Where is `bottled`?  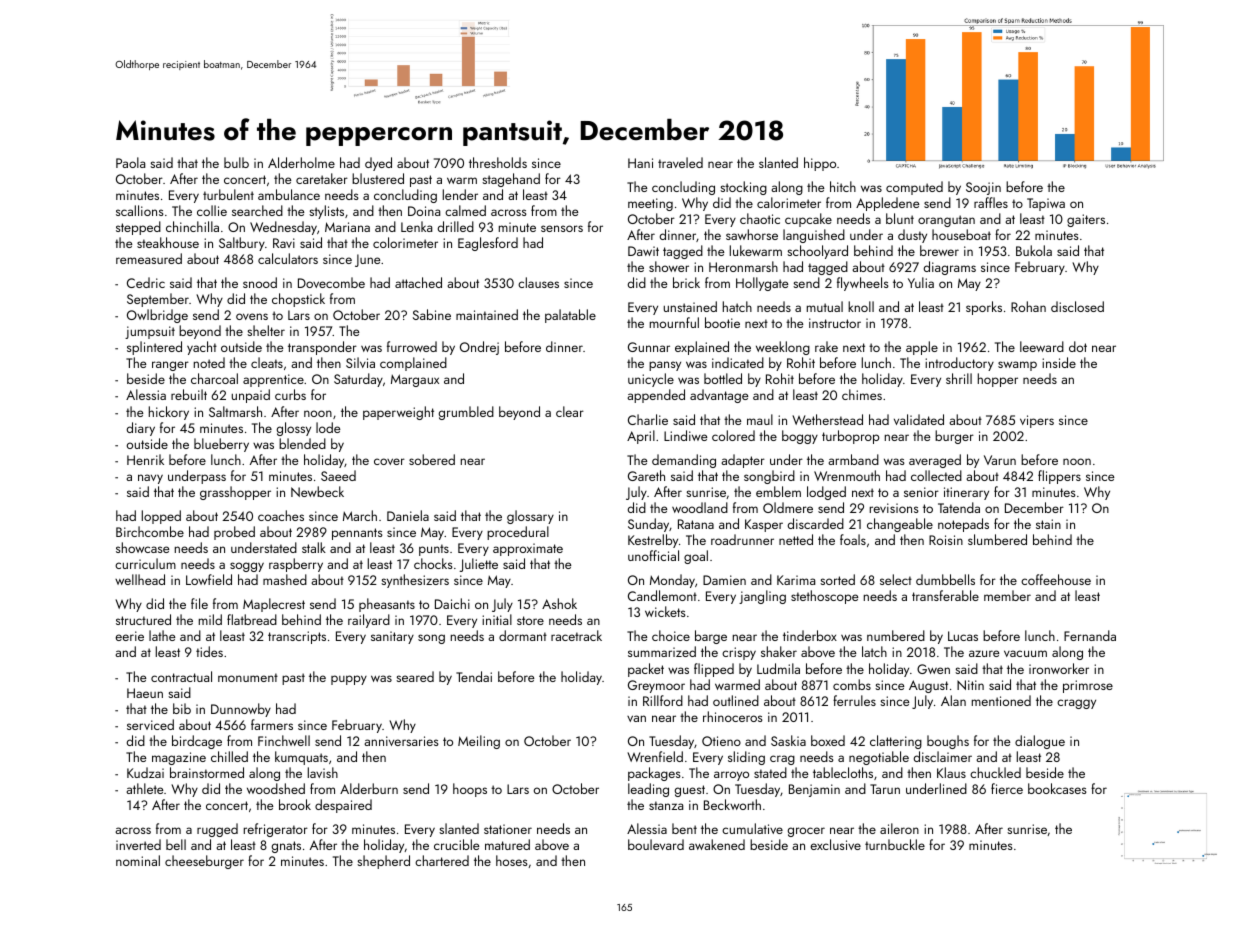
bottled is located at coordinates (723, 378).
